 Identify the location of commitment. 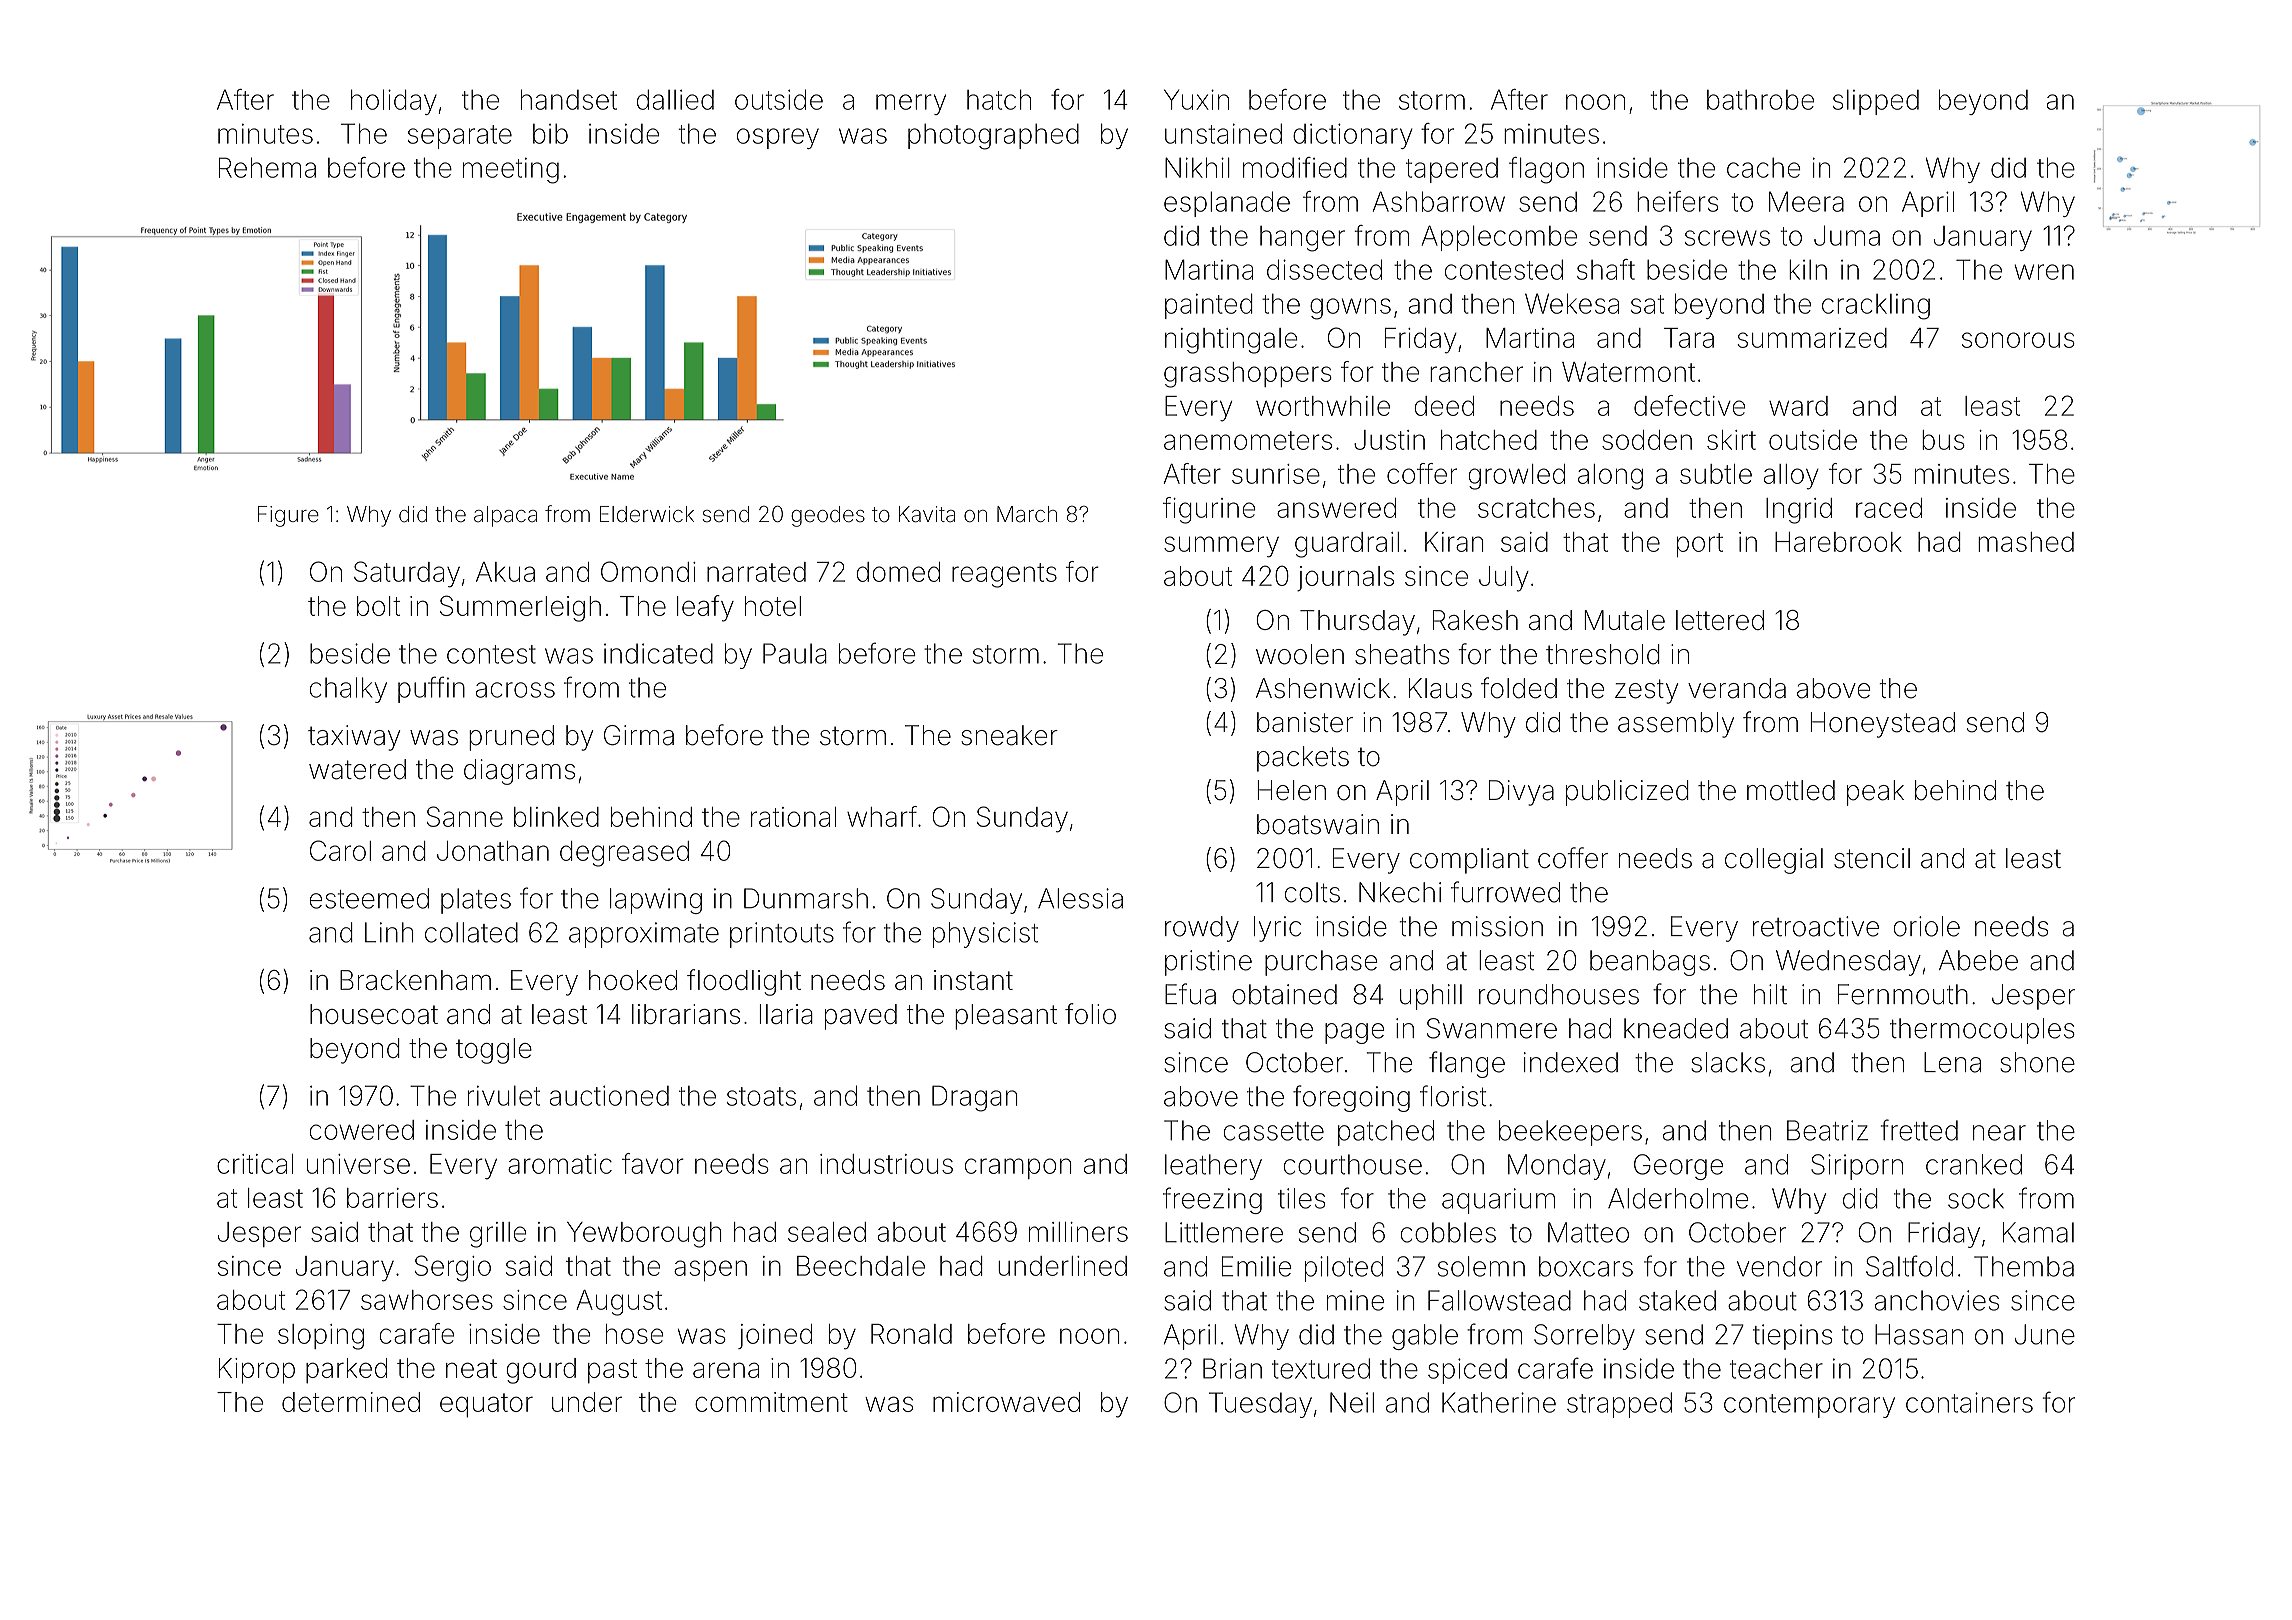
(771, 1402).
